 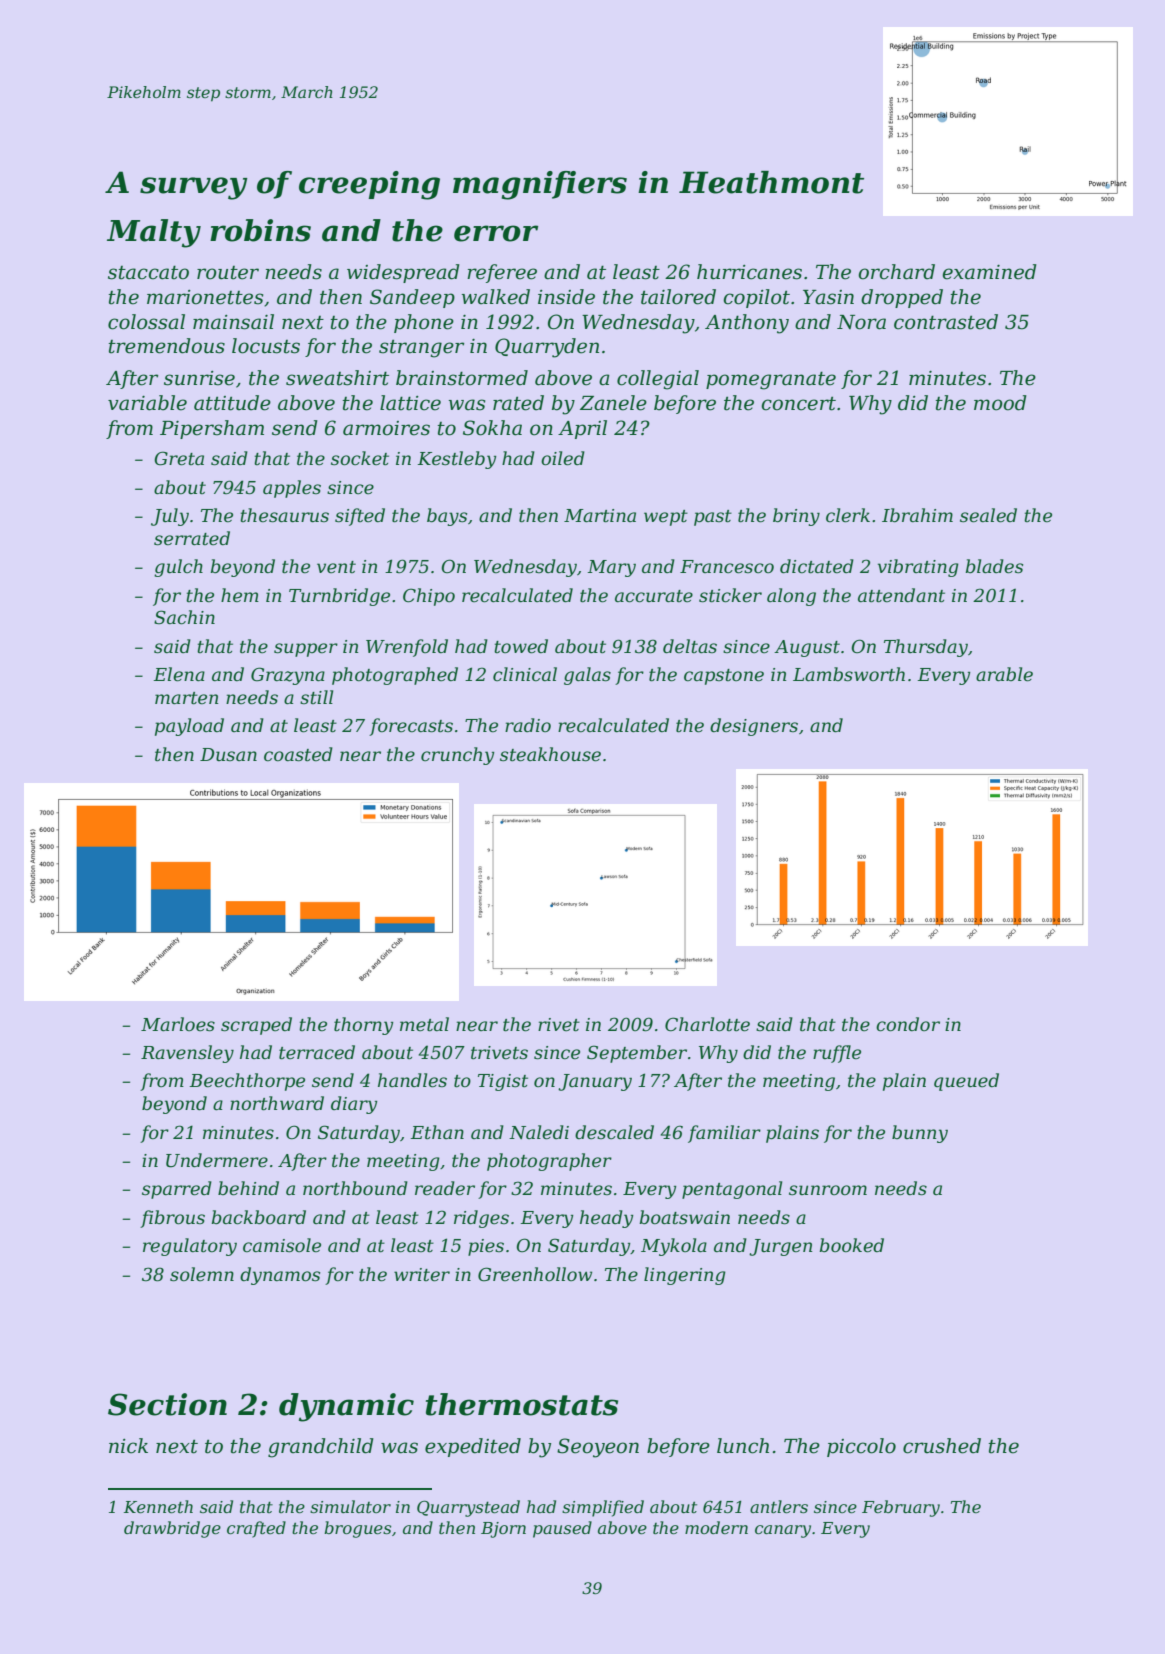 What do you see at coordinates (783, 1531) in the screenshot?
I see `canary` at bounding box center [783, 1531].
